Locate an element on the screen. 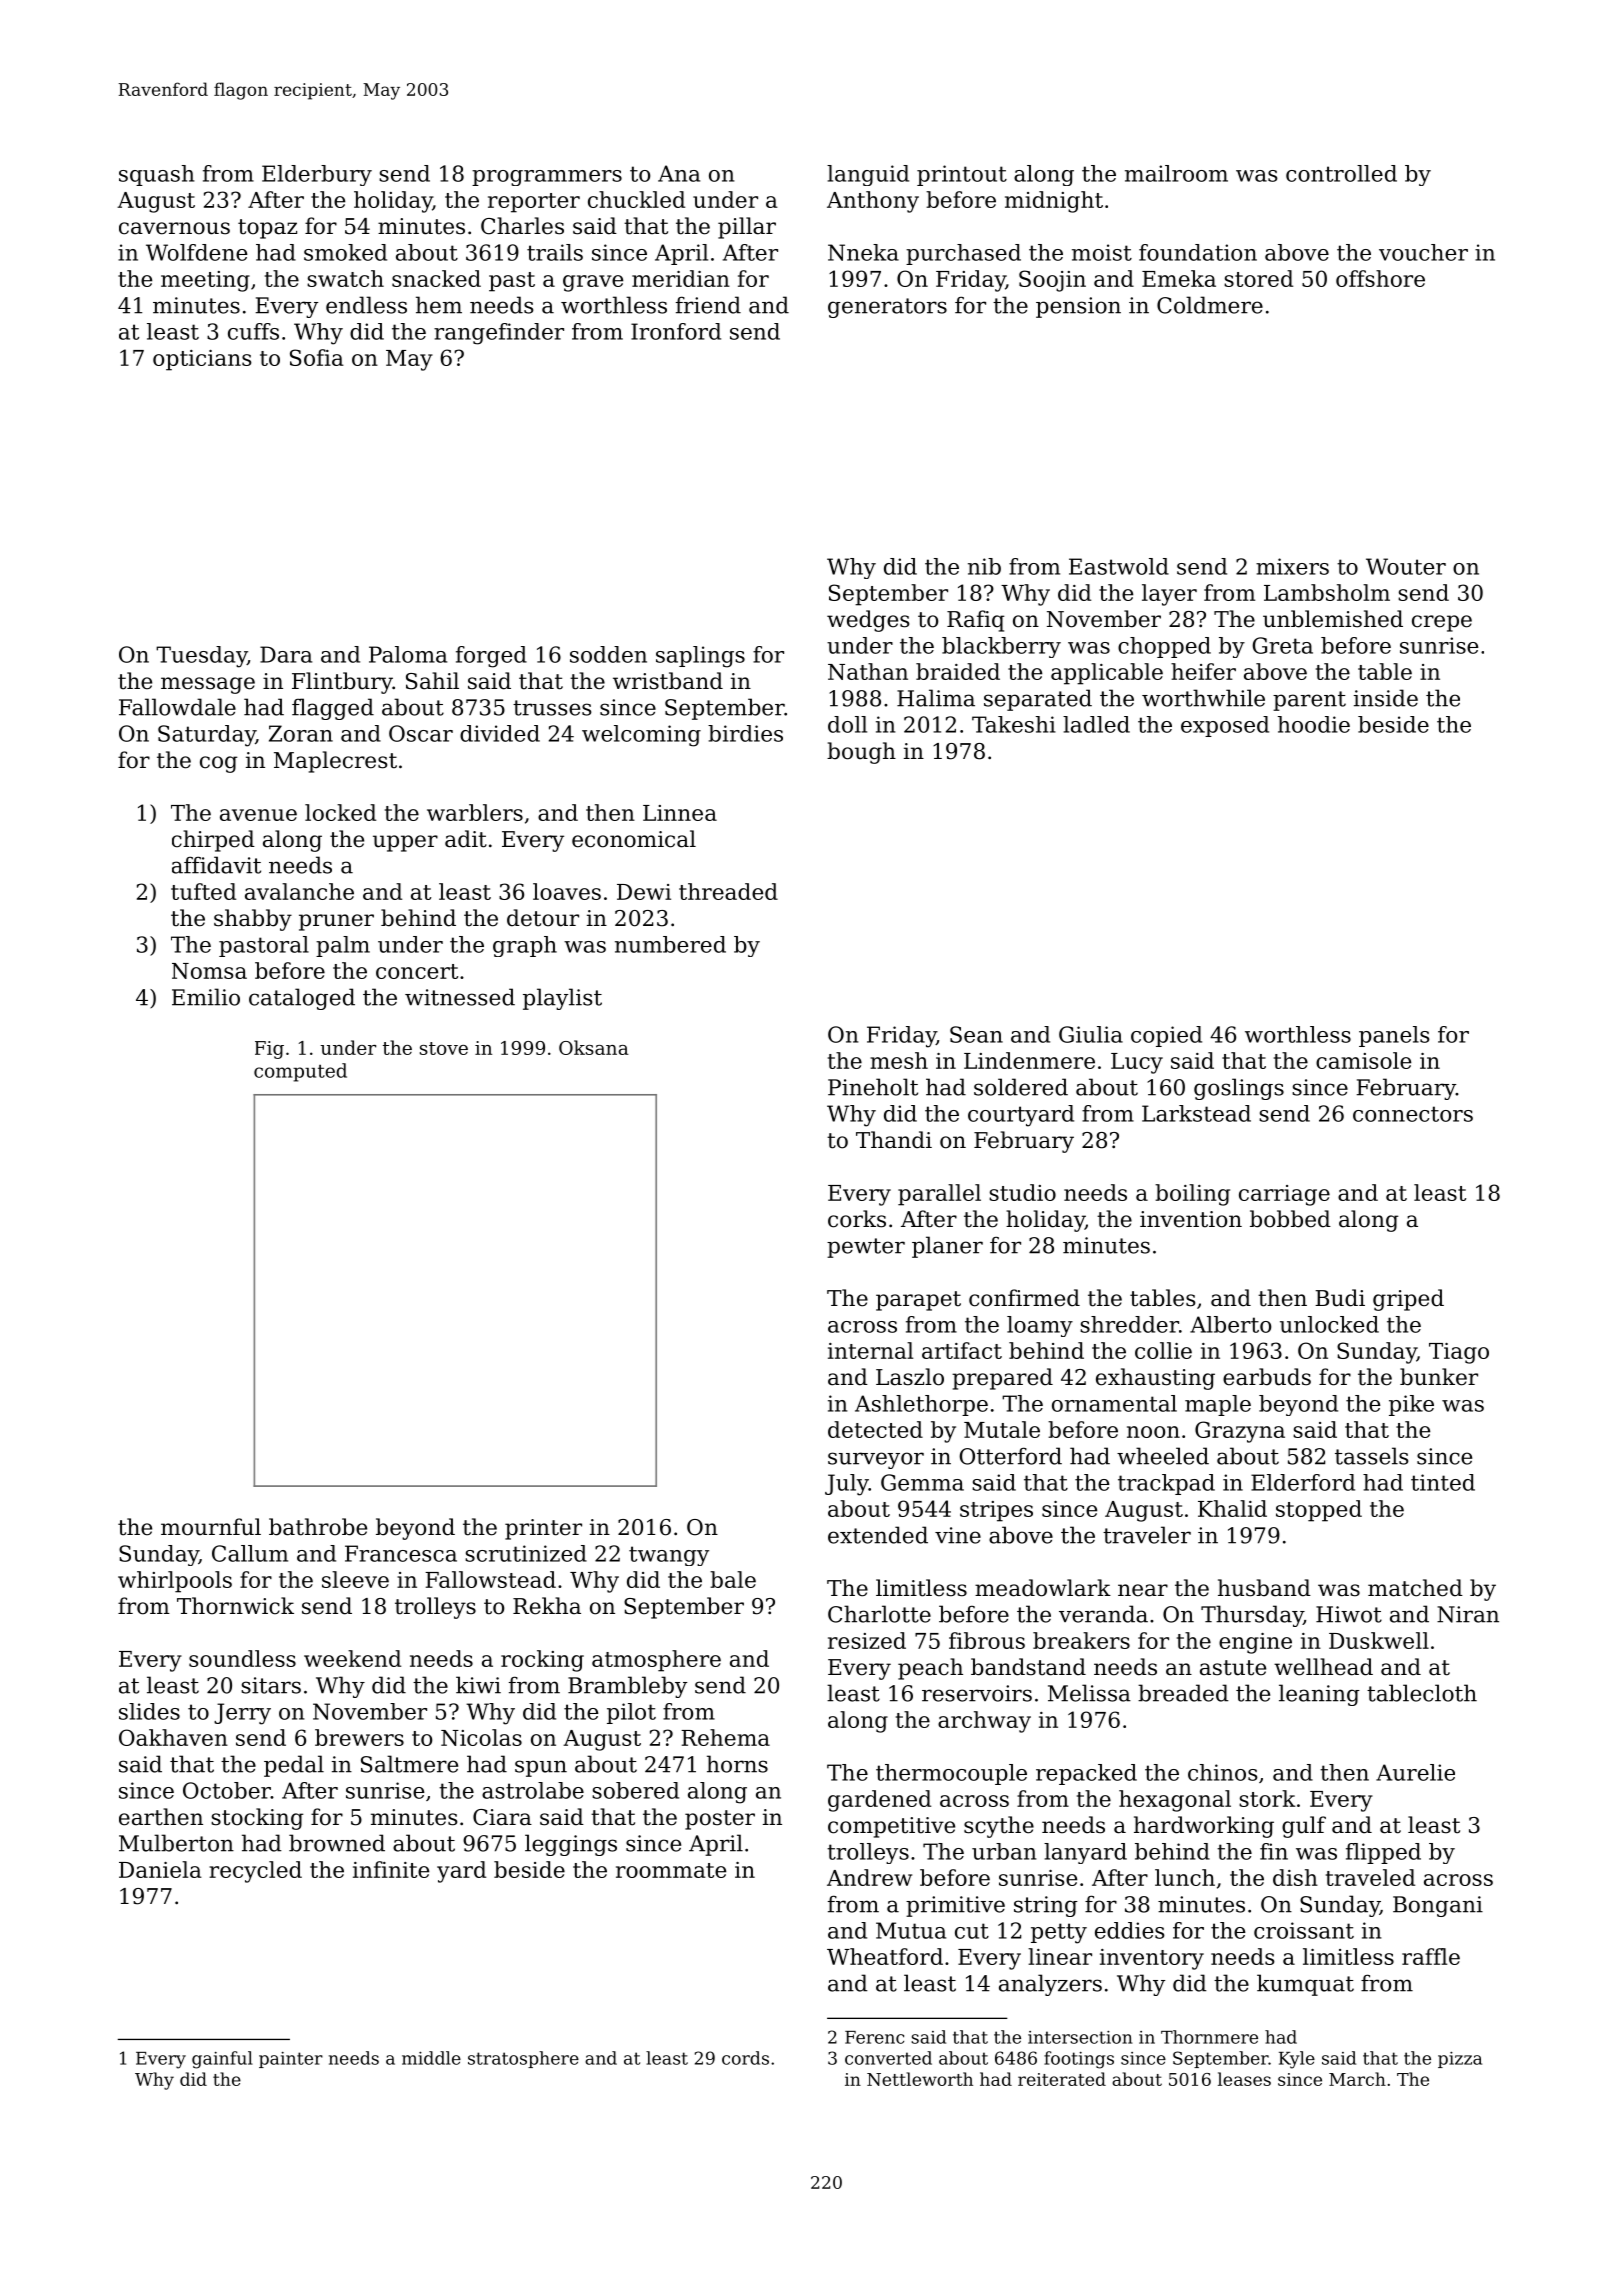  gardened is located at coordinates (879, 1801).
